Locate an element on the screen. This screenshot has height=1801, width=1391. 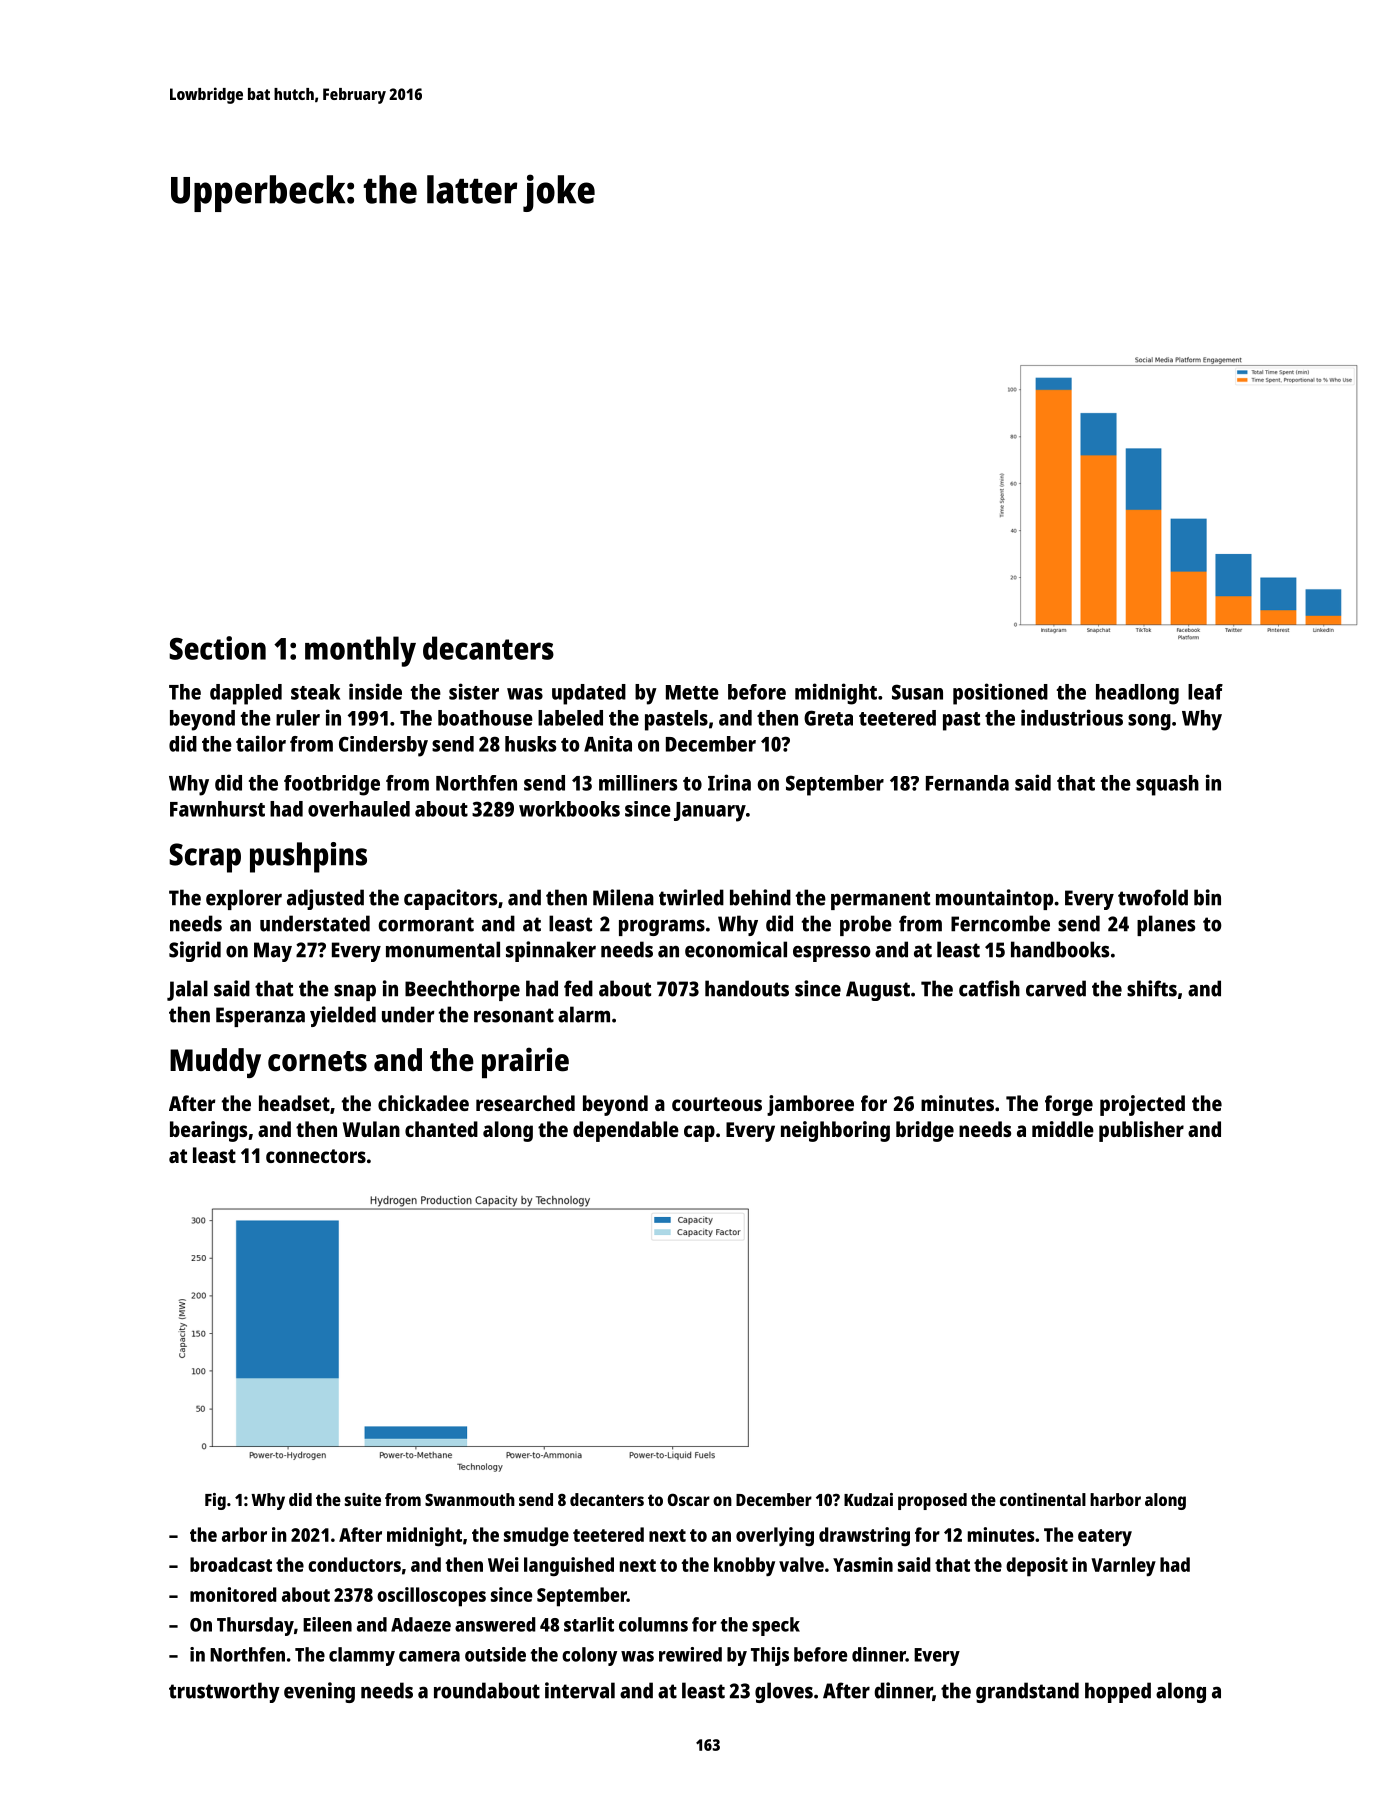
Muddy is located at coordinates (215, 1063).
